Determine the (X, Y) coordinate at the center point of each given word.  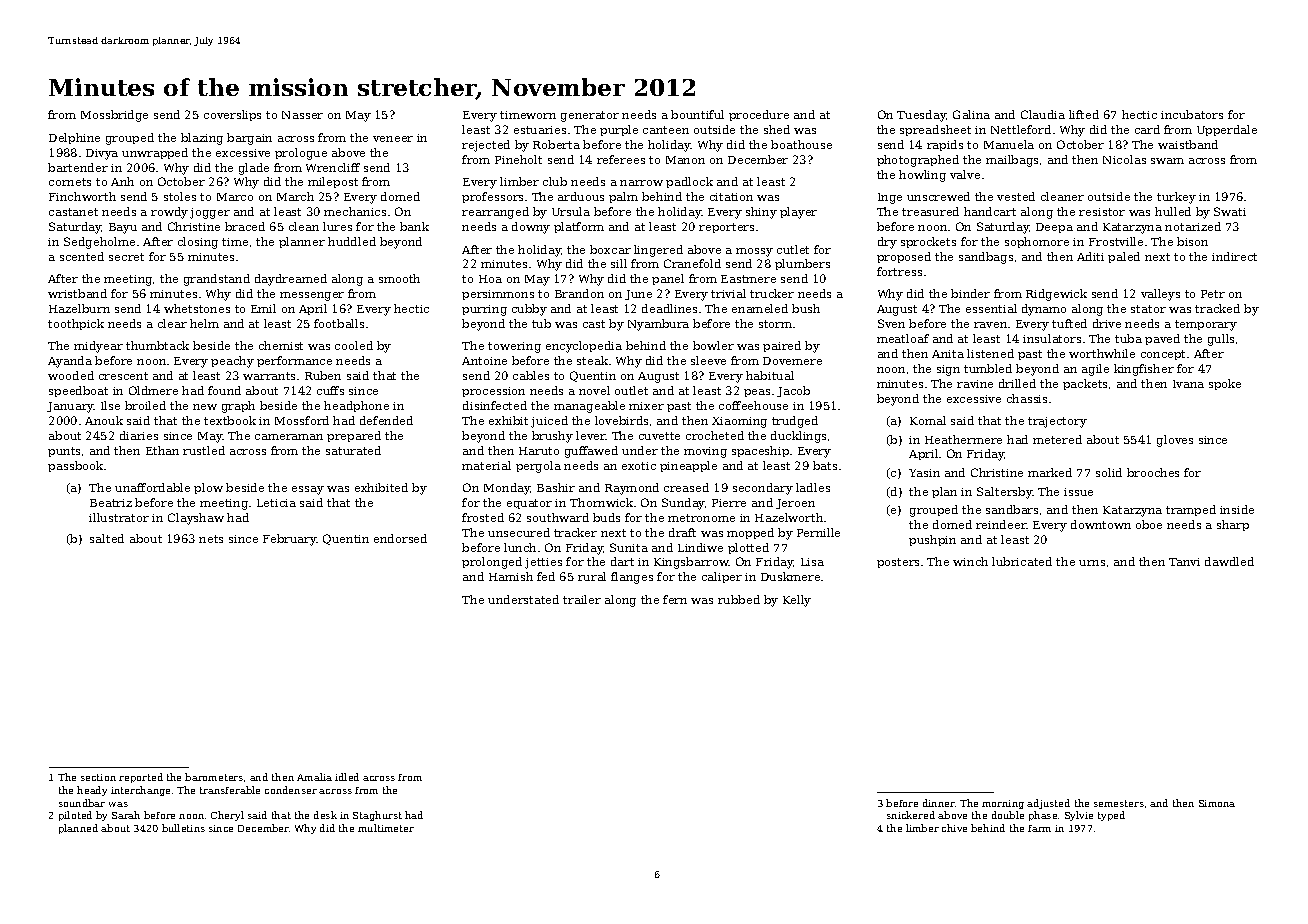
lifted (1084, 114)
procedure (759, 115)
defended (386, 420)
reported (141, 778)
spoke (1225, 384)
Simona (1217, 803)
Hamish (511, 576)
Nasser (302, 115)
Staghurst (377, 816)
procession (493, 392)
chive (954, 828)
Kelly (797, 601)
